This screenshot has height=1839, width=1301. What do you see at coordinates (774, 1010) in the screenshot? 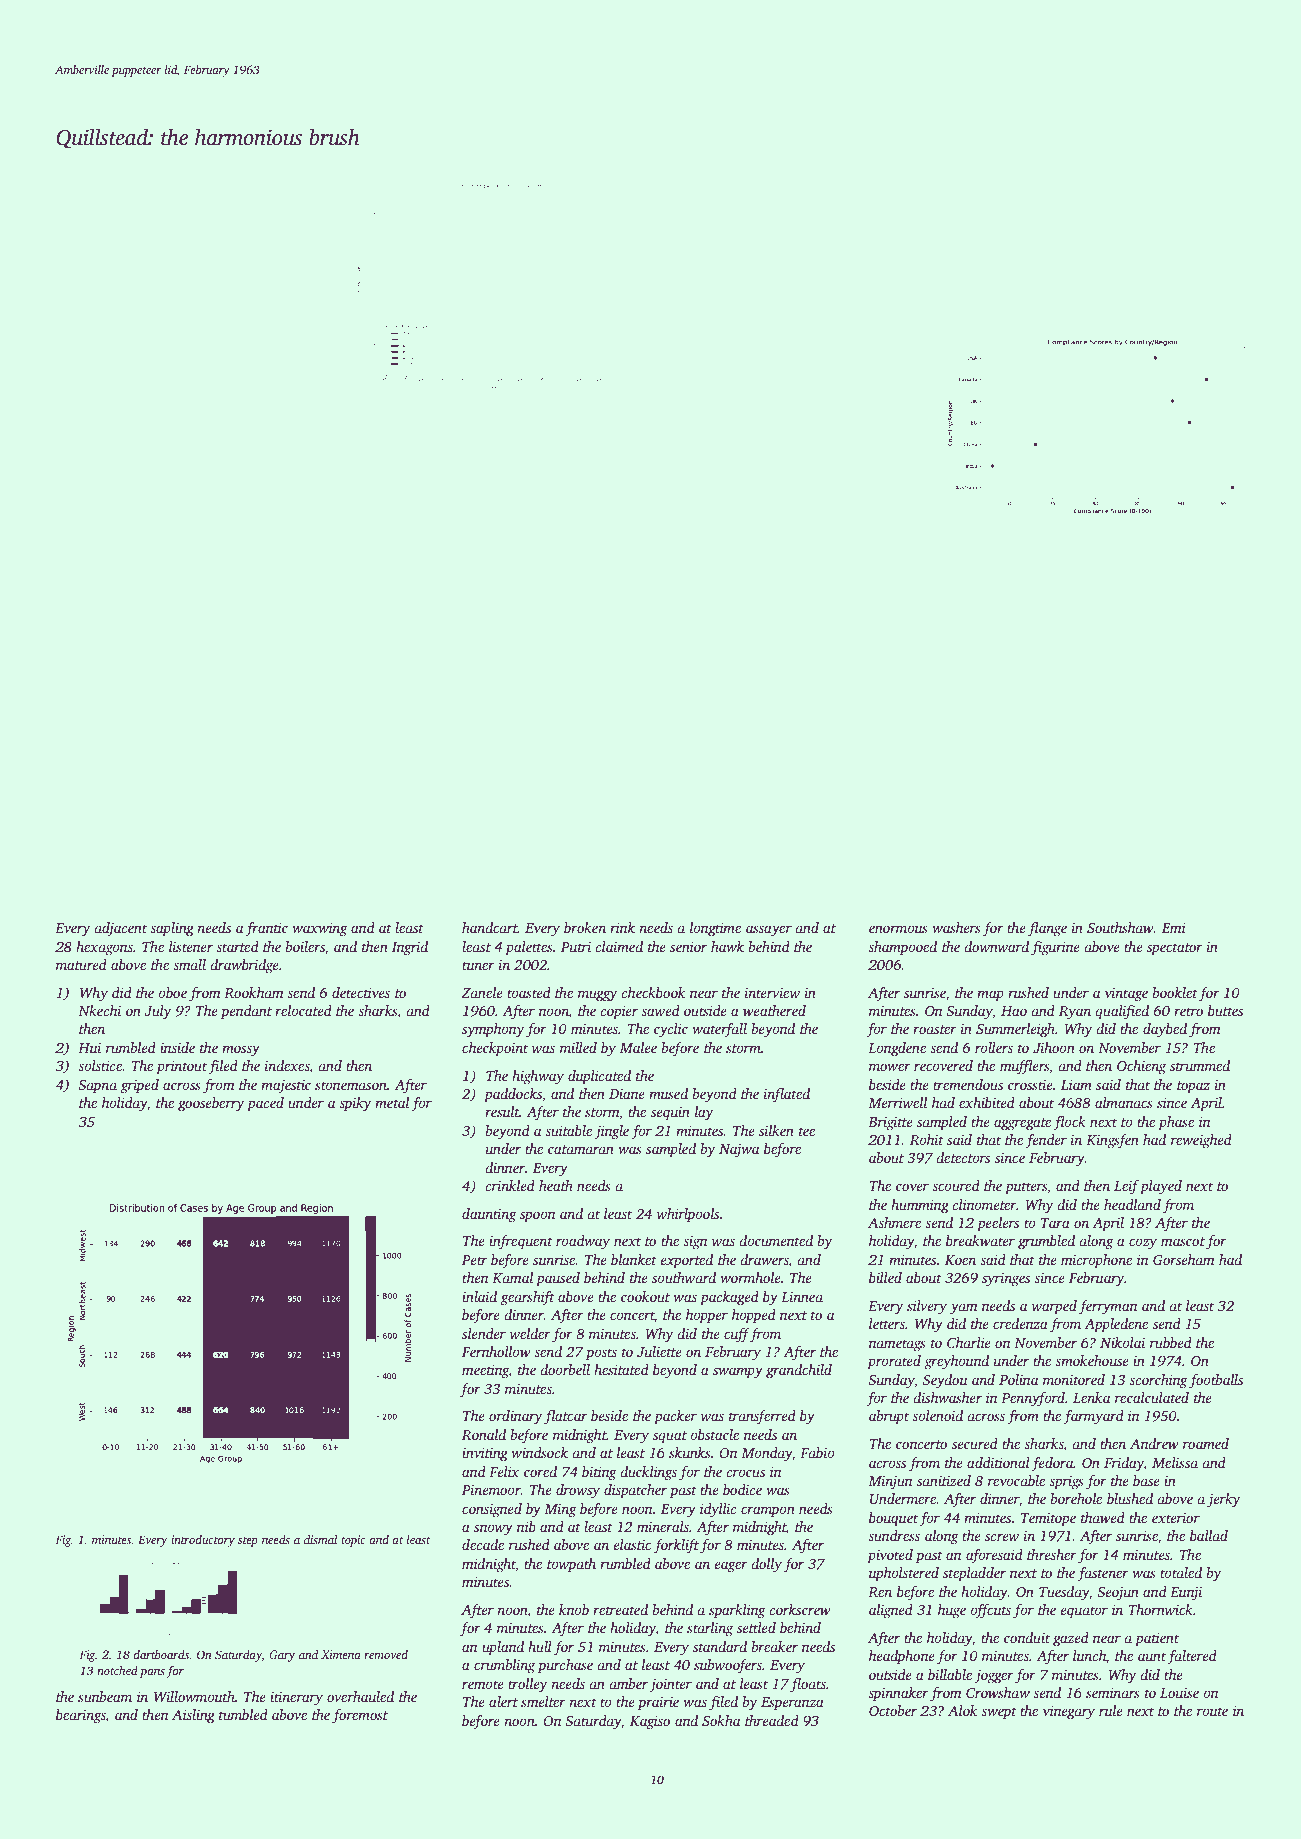
I see `weathered` at bounding box center [774, 1010].
